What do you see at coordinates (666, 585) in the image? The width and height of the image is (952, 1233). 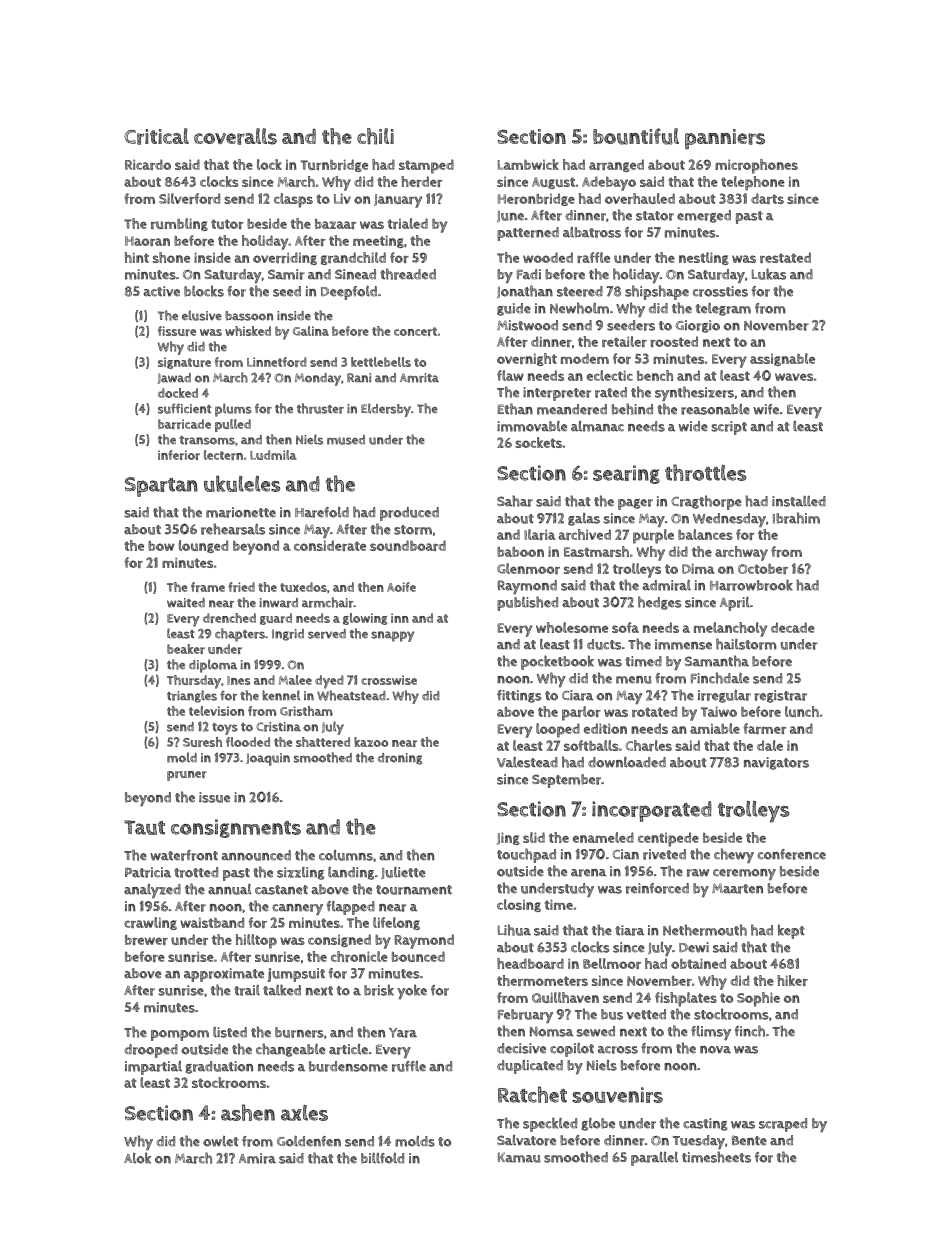 I see `admiral` at bounding box center [666, 585].
